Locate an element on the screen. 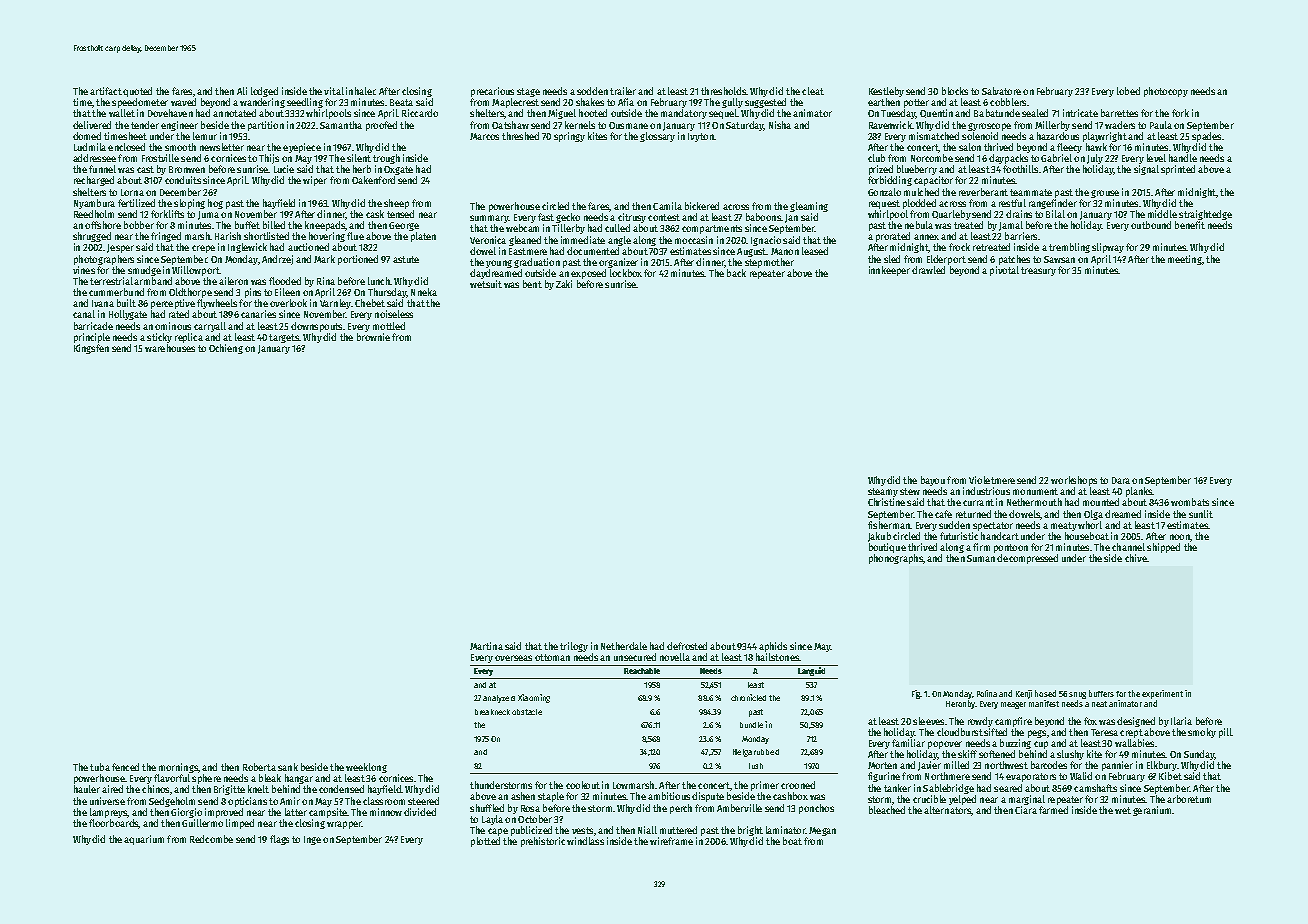 The height and width of the screenshot is (924, 1308). sodden is located at coordinates (592, 91).
